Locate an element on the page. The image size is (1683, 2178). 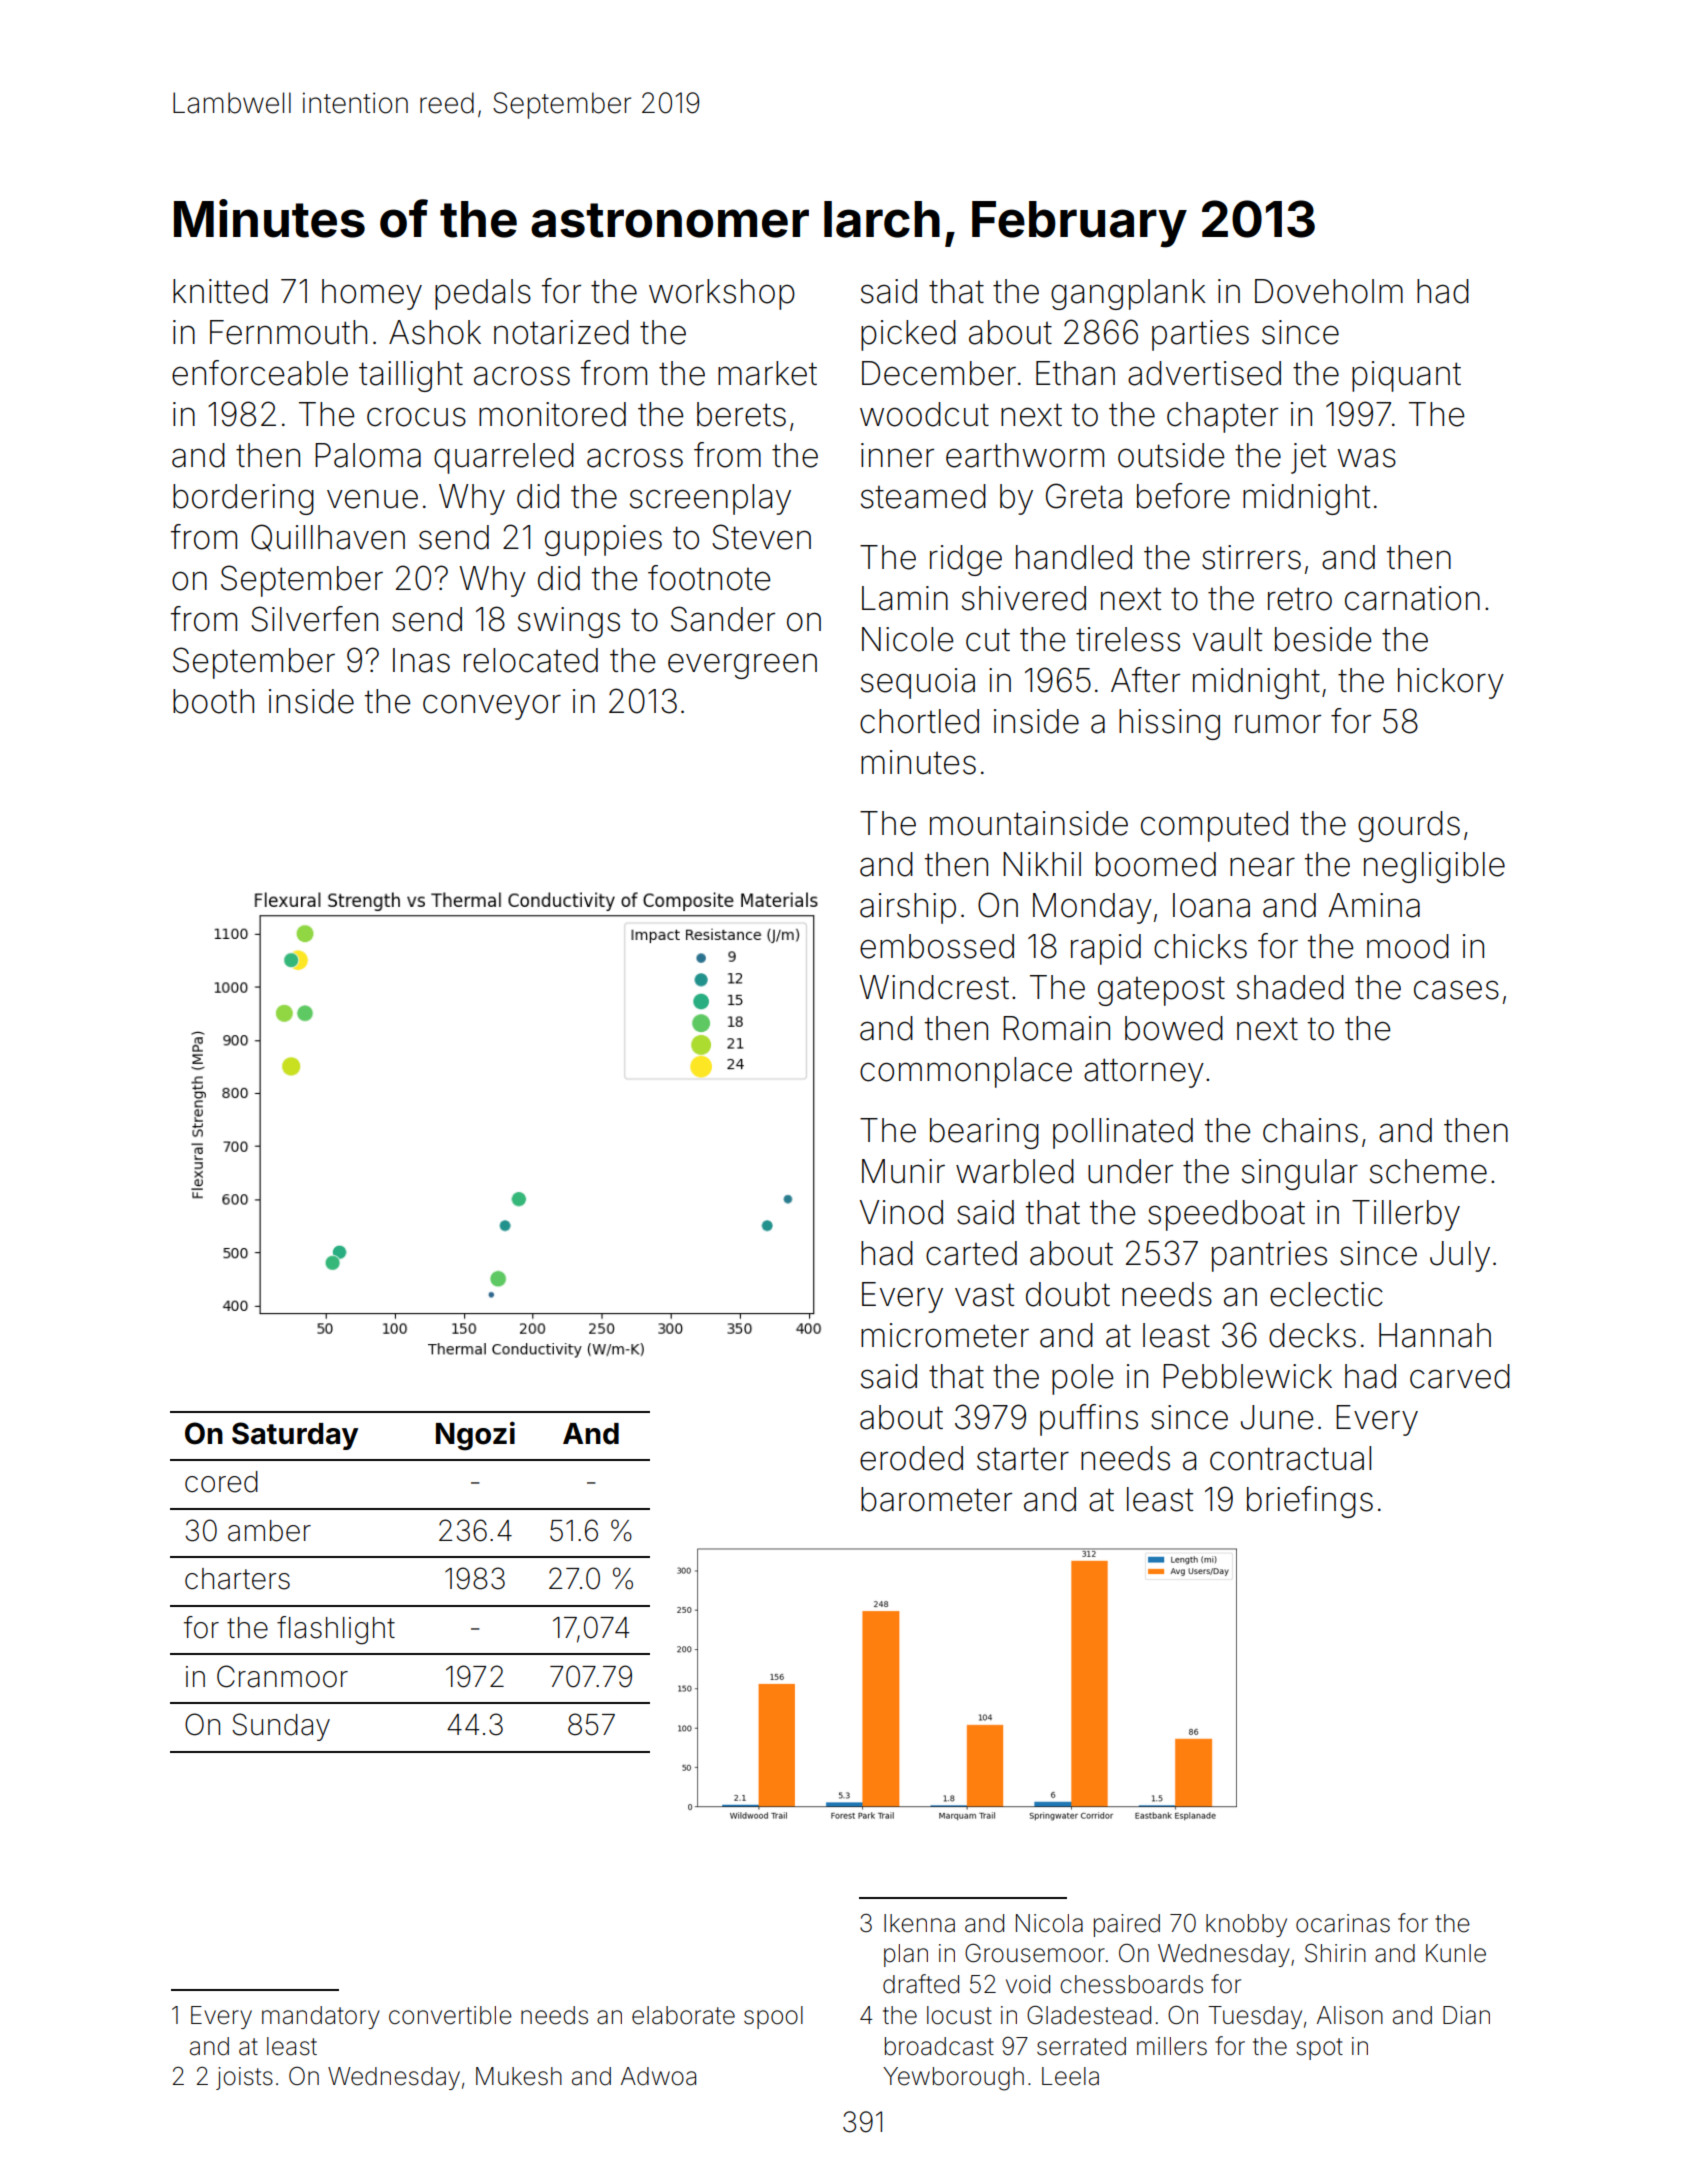
Doveholm is located at coordinates (1329, 291).
